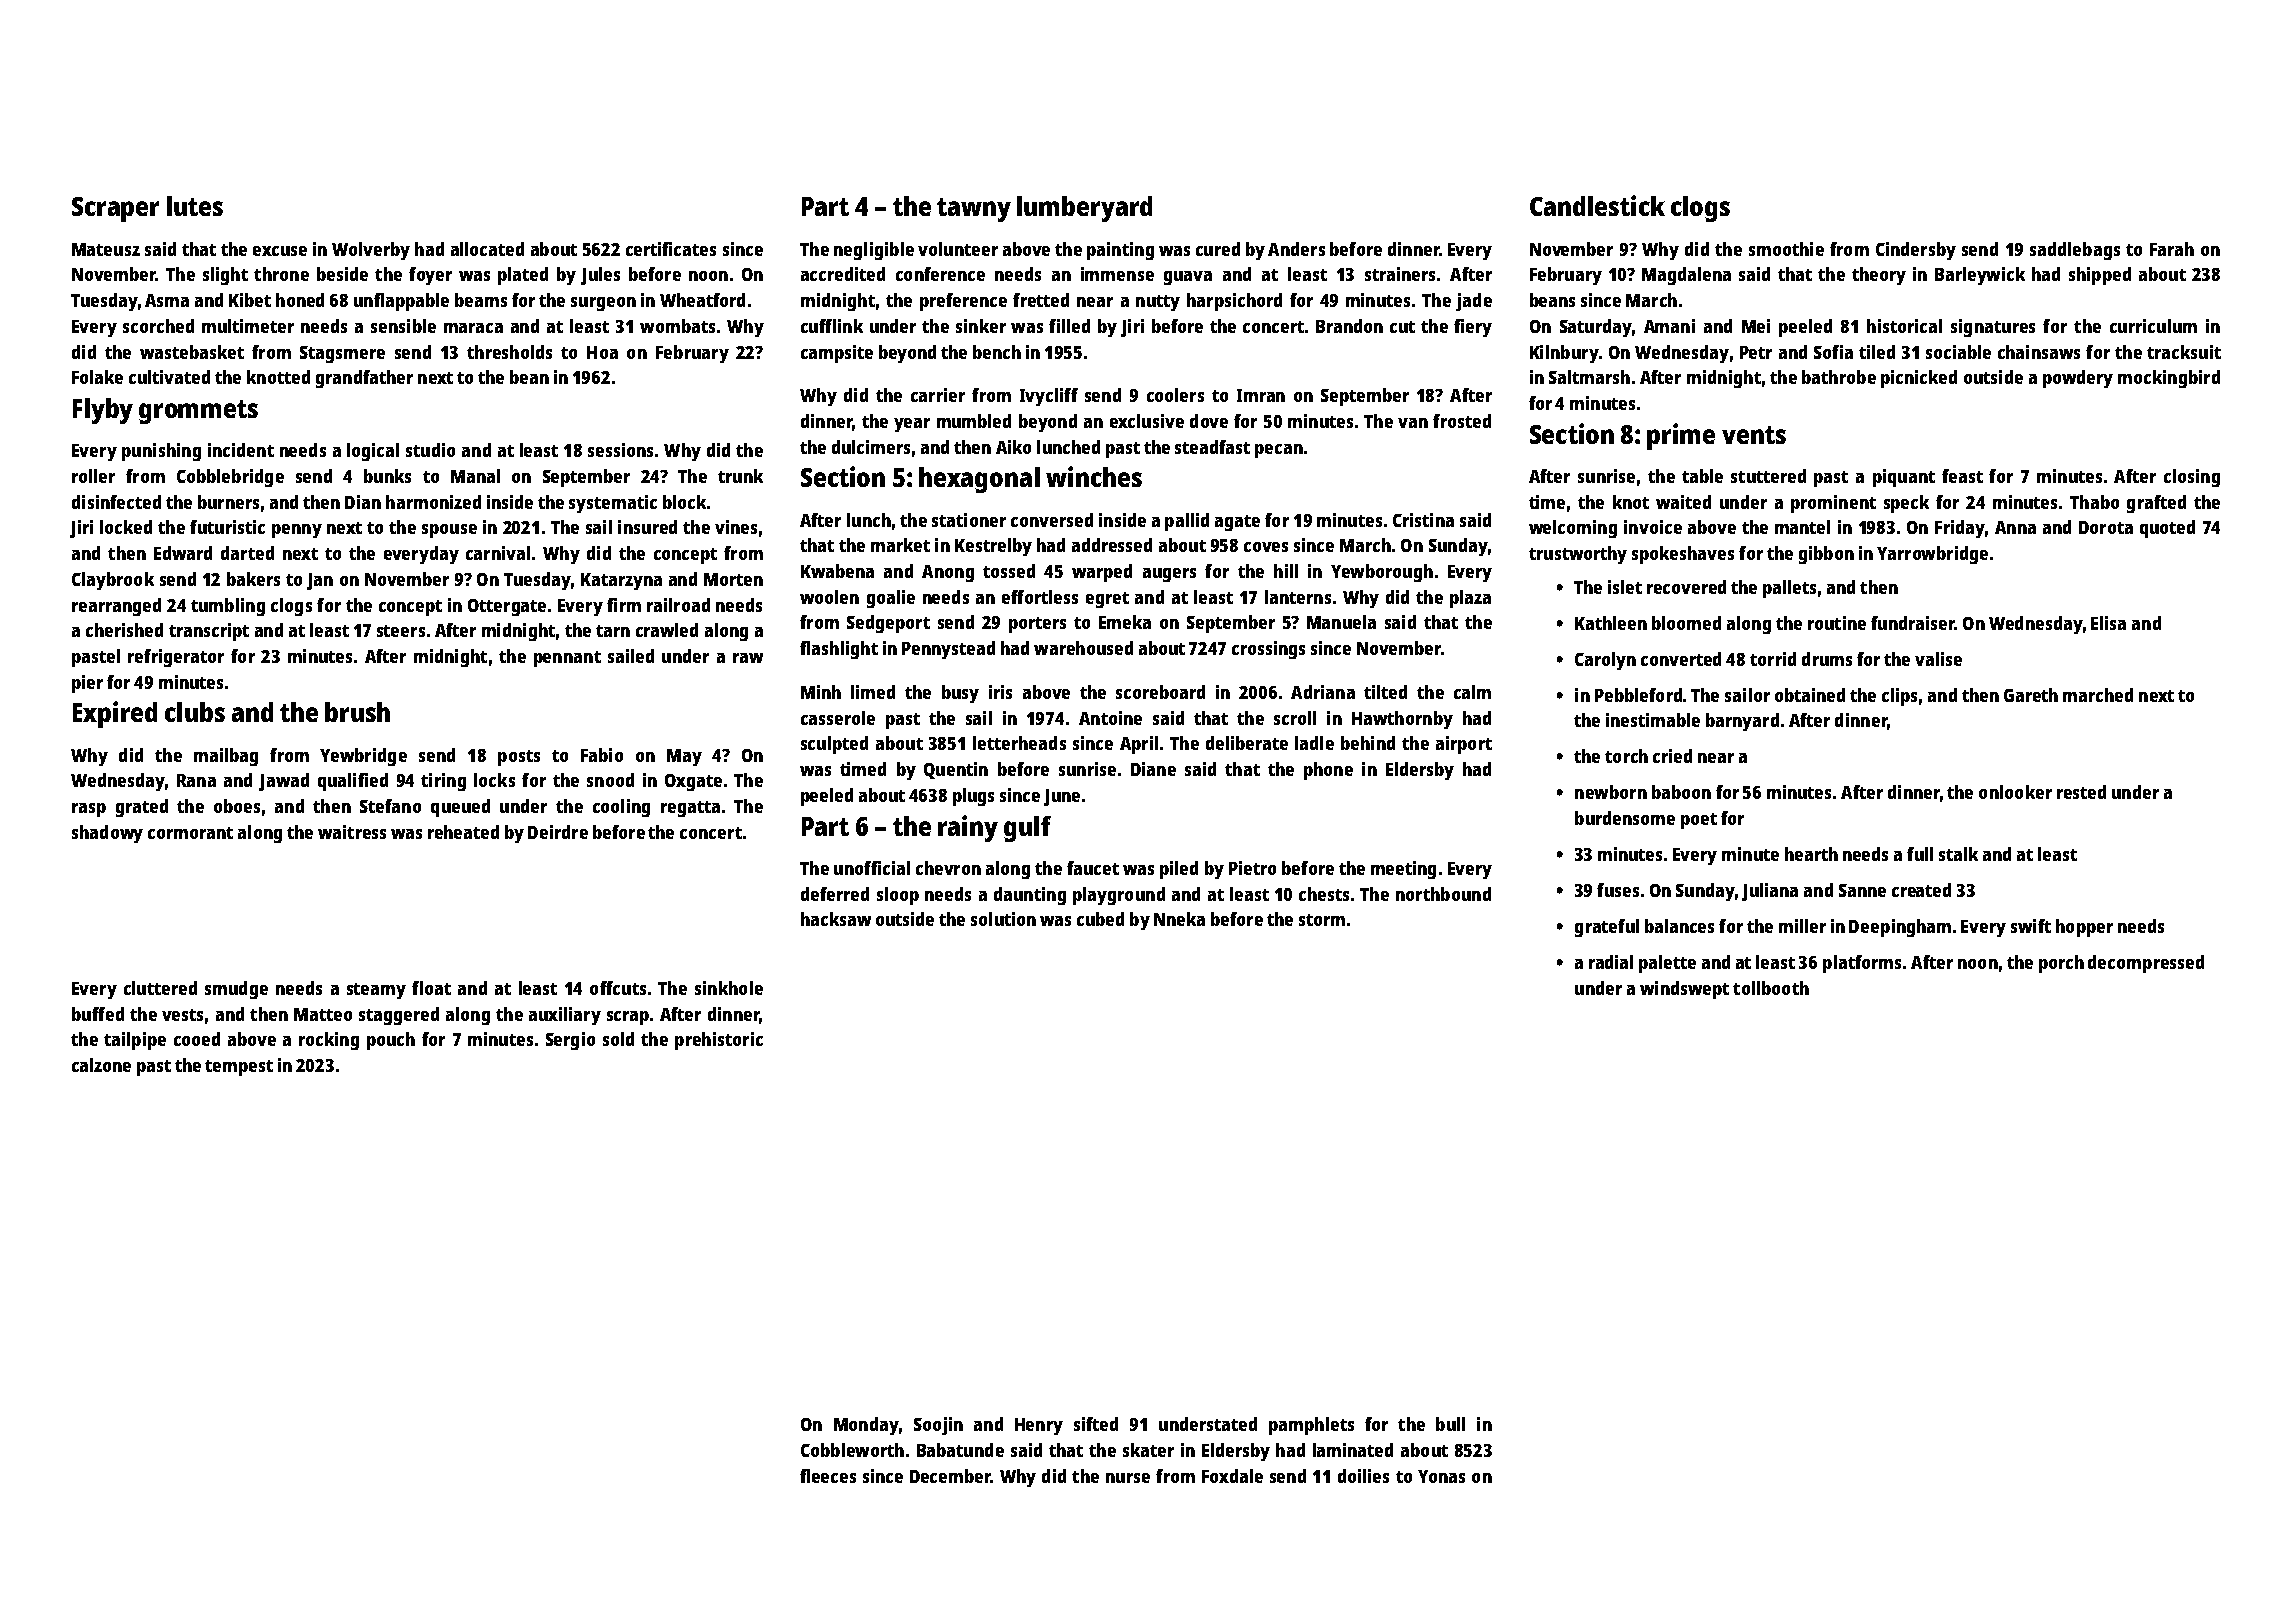 The image size is (2292, 1620). I want to click on stuttered, so click(1768, 476).
